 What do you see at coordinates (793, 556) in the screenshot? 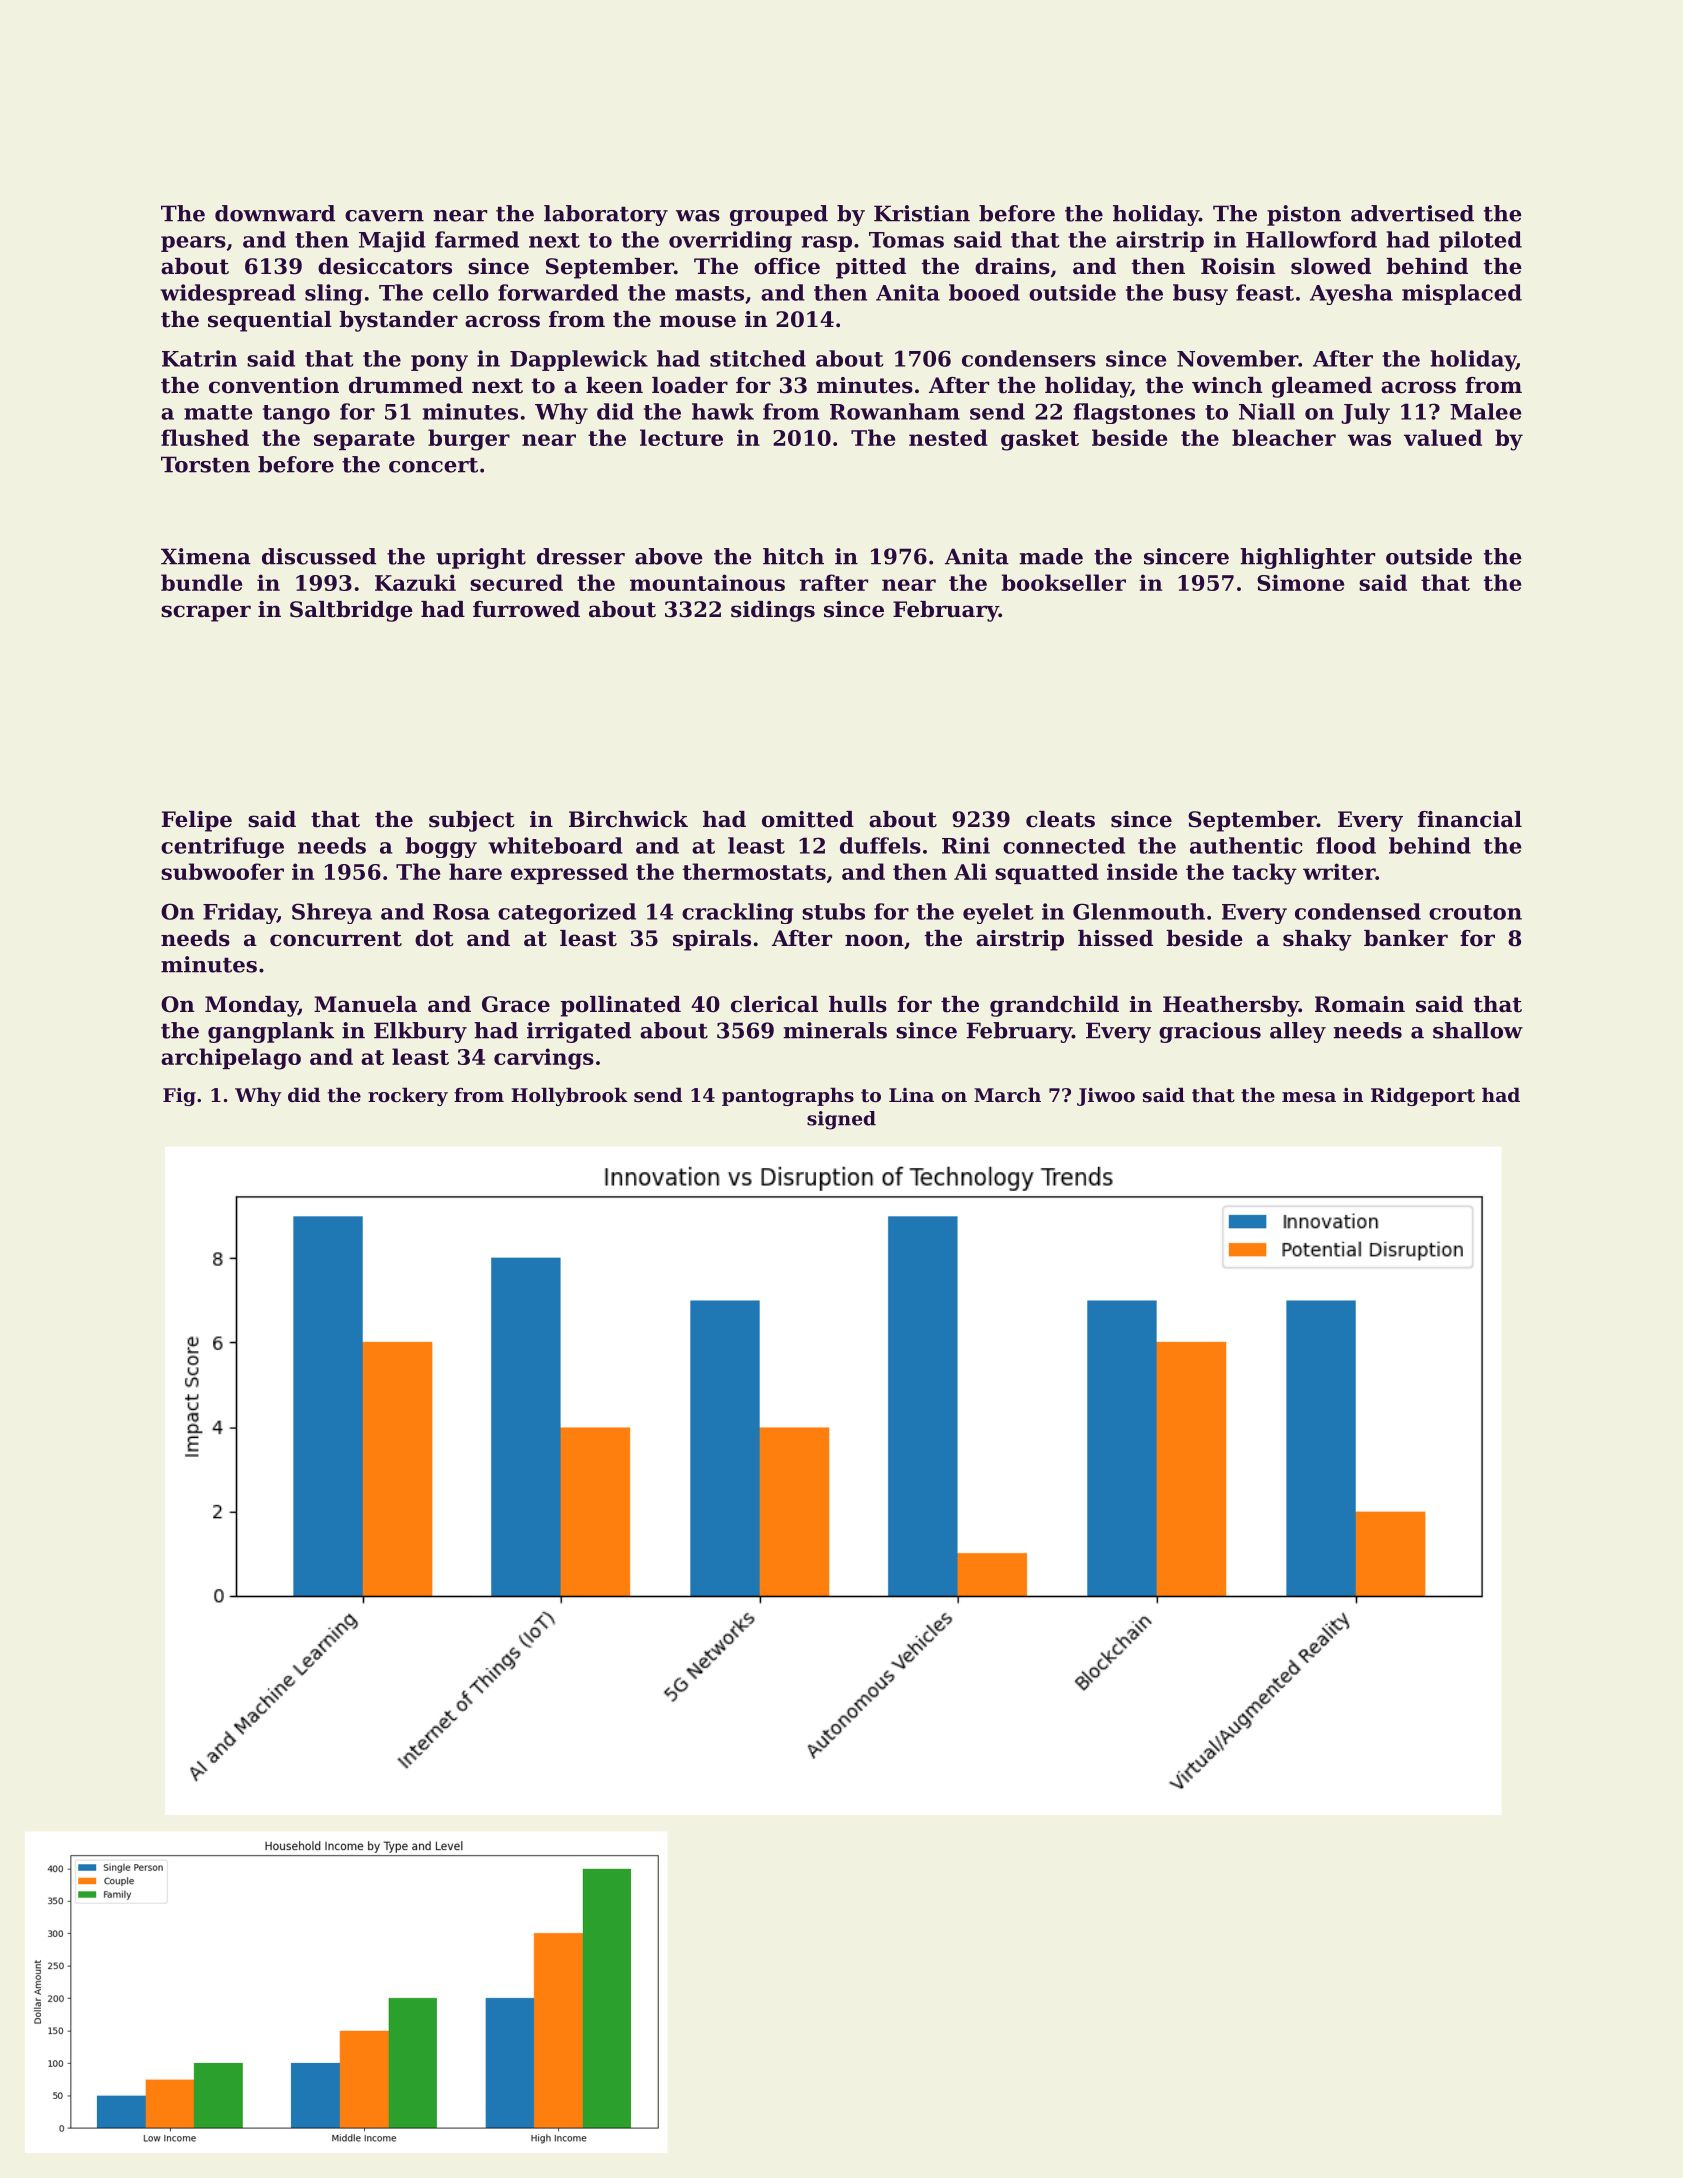
I see `hitch` at bounding box center [793, 556].
